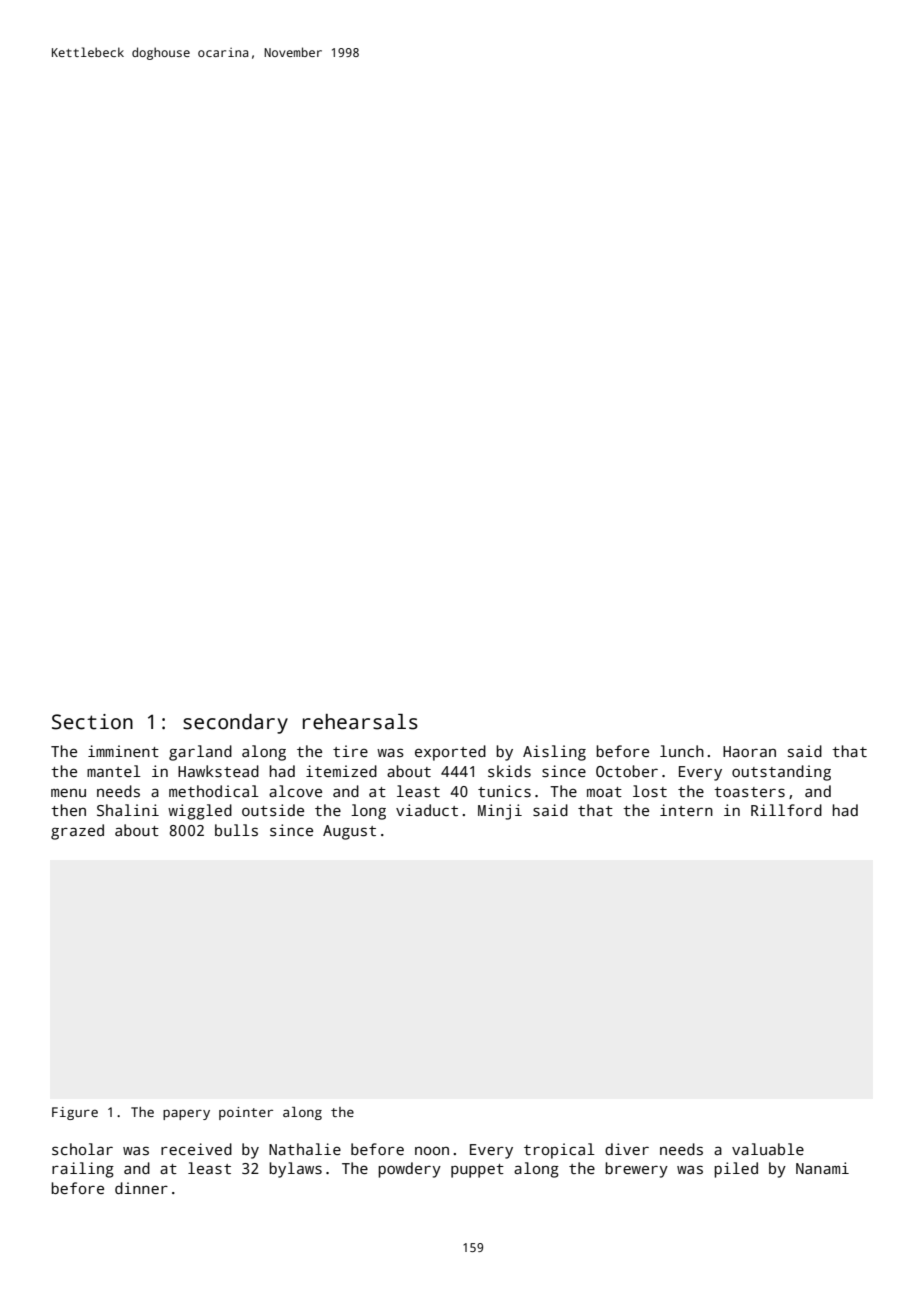  I want to click on August, so click(349, 832).
